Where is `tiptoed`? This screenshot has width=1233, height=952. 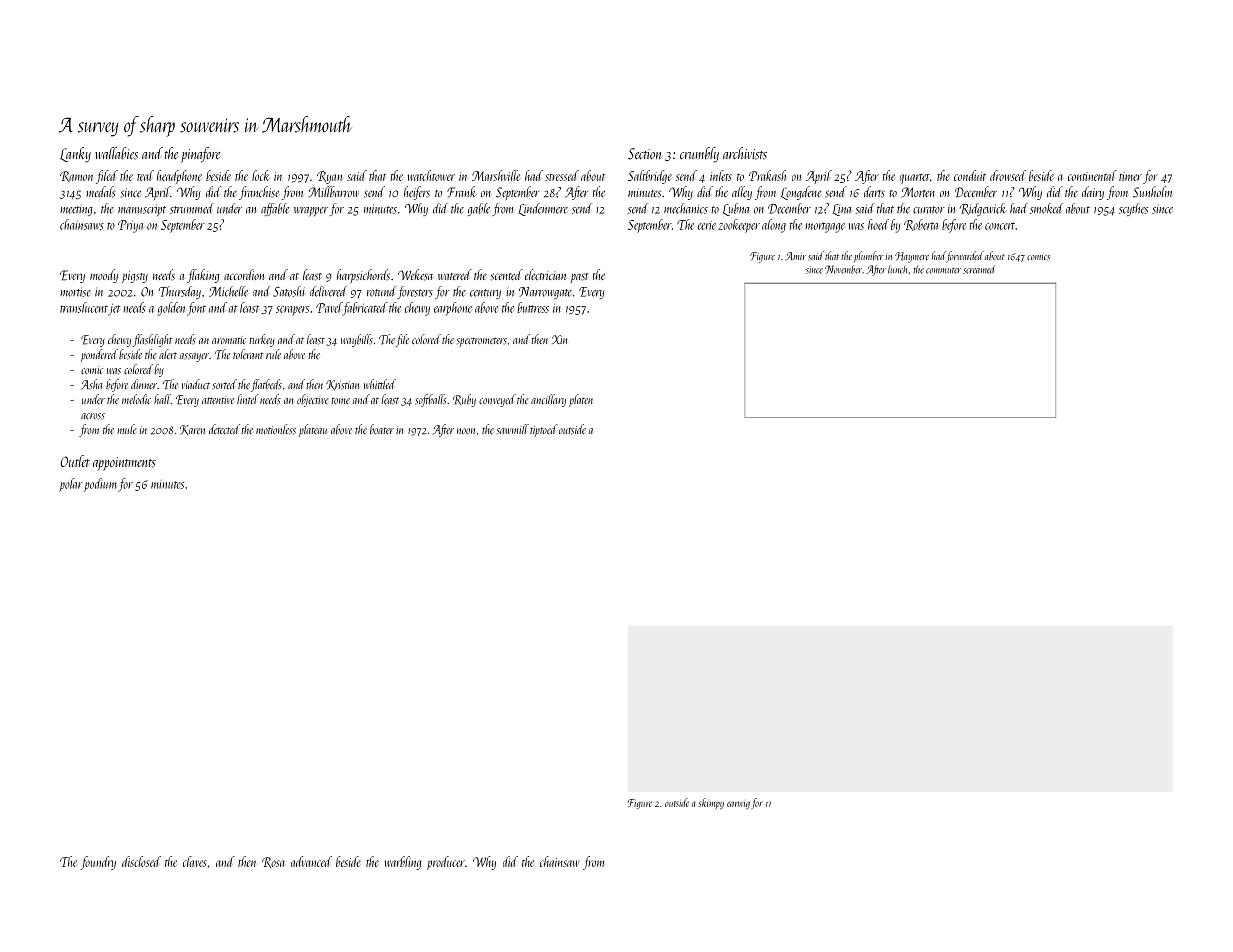
tiptoed is located at coordinates (544, 430).
